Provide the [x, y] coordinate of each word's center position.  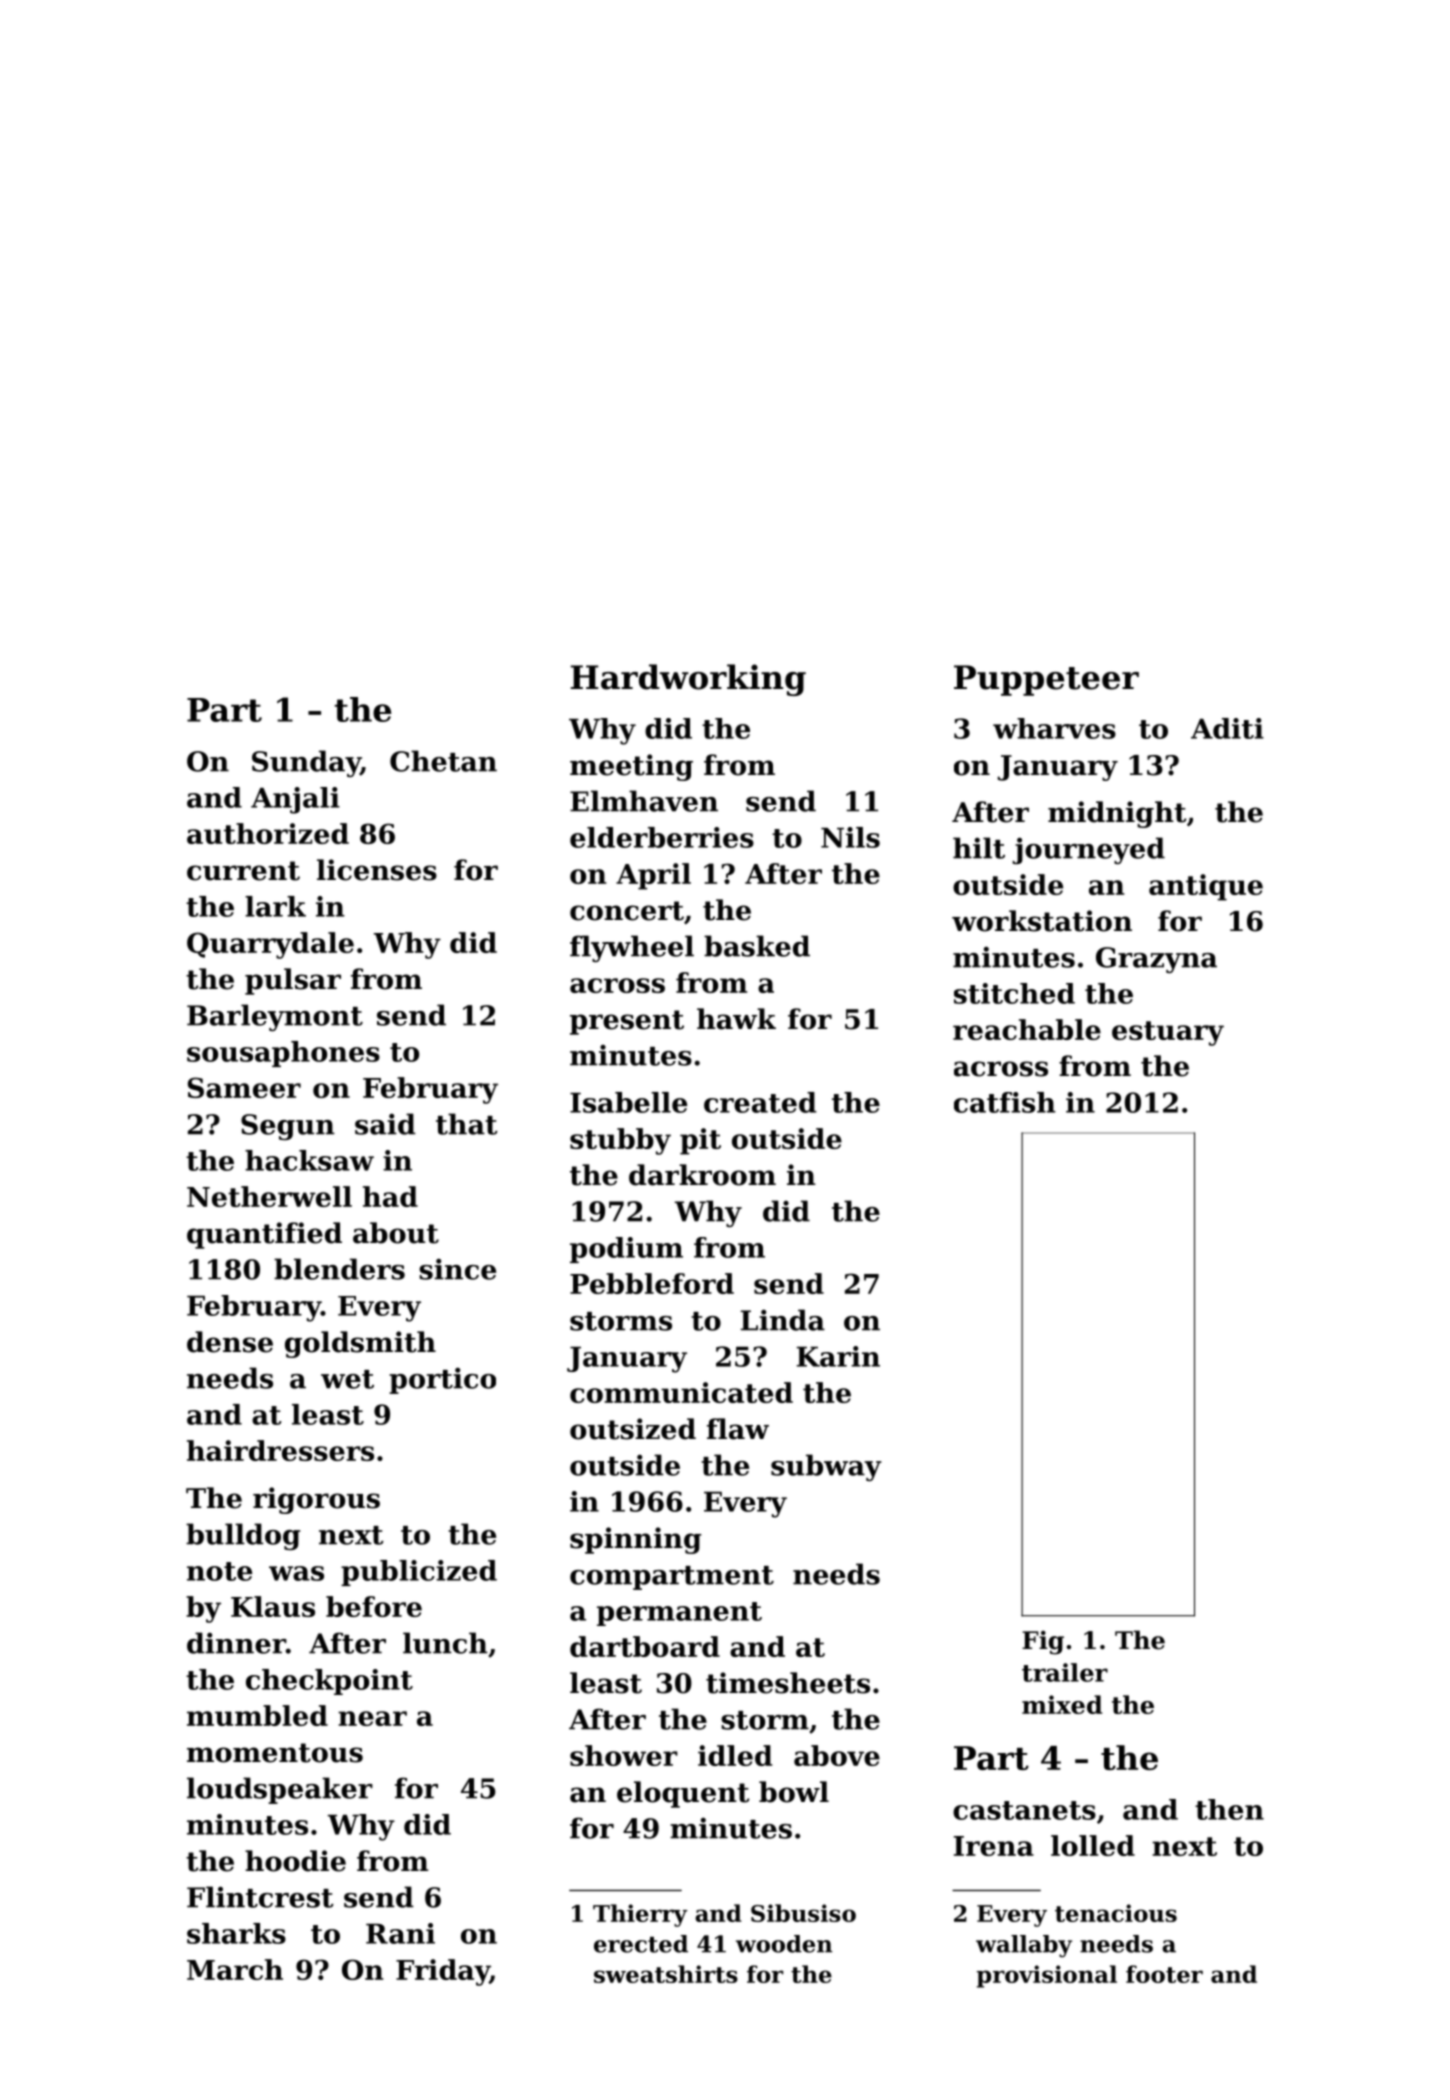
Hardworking [688, 680]
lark [275, 906]
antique [1206, 887]
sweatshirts [666, 1974]
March [235, 1969]
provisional [1047, 1976]
